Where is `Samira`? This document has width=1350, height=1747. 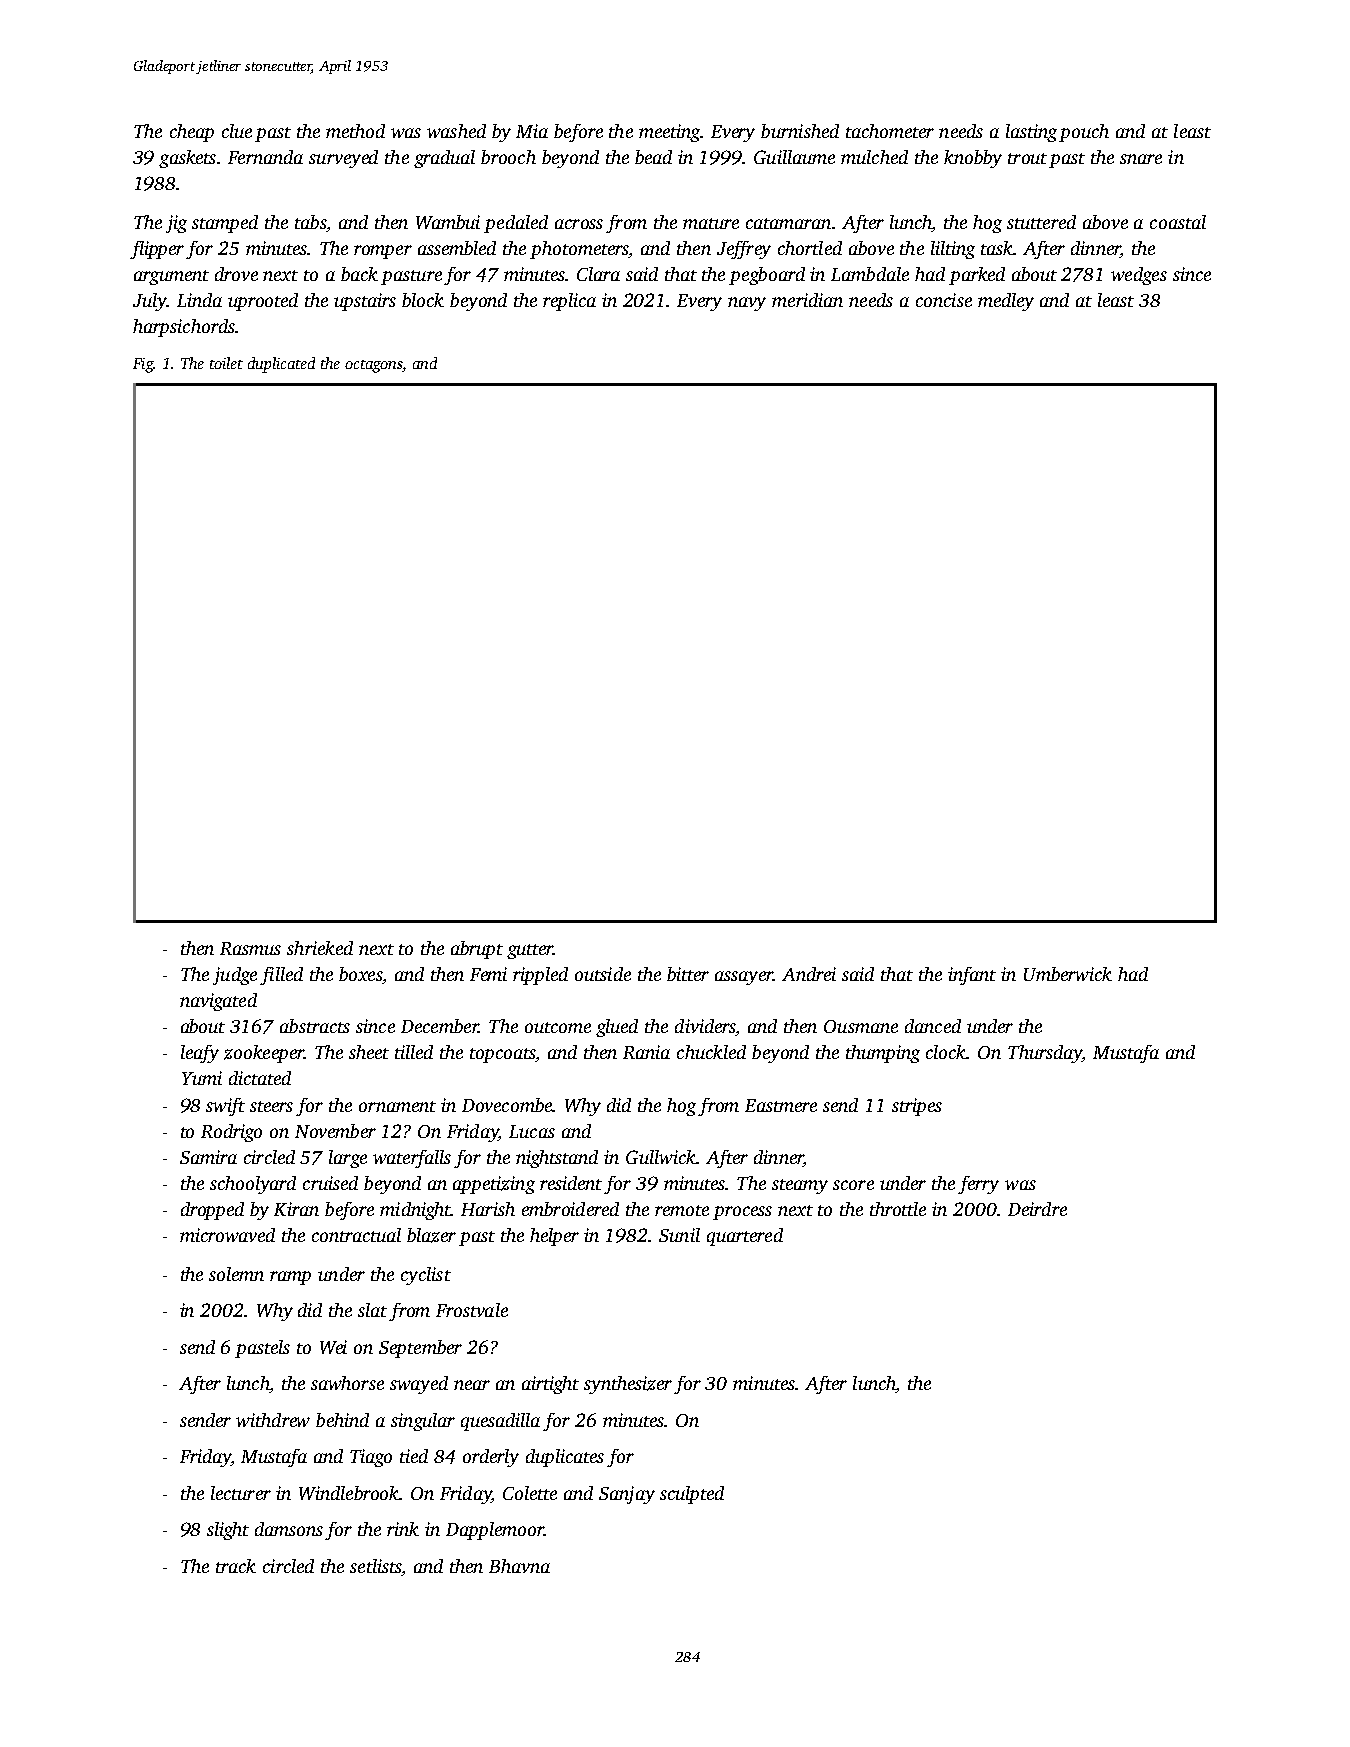
Samira is located at coordinates (208, 1157).
